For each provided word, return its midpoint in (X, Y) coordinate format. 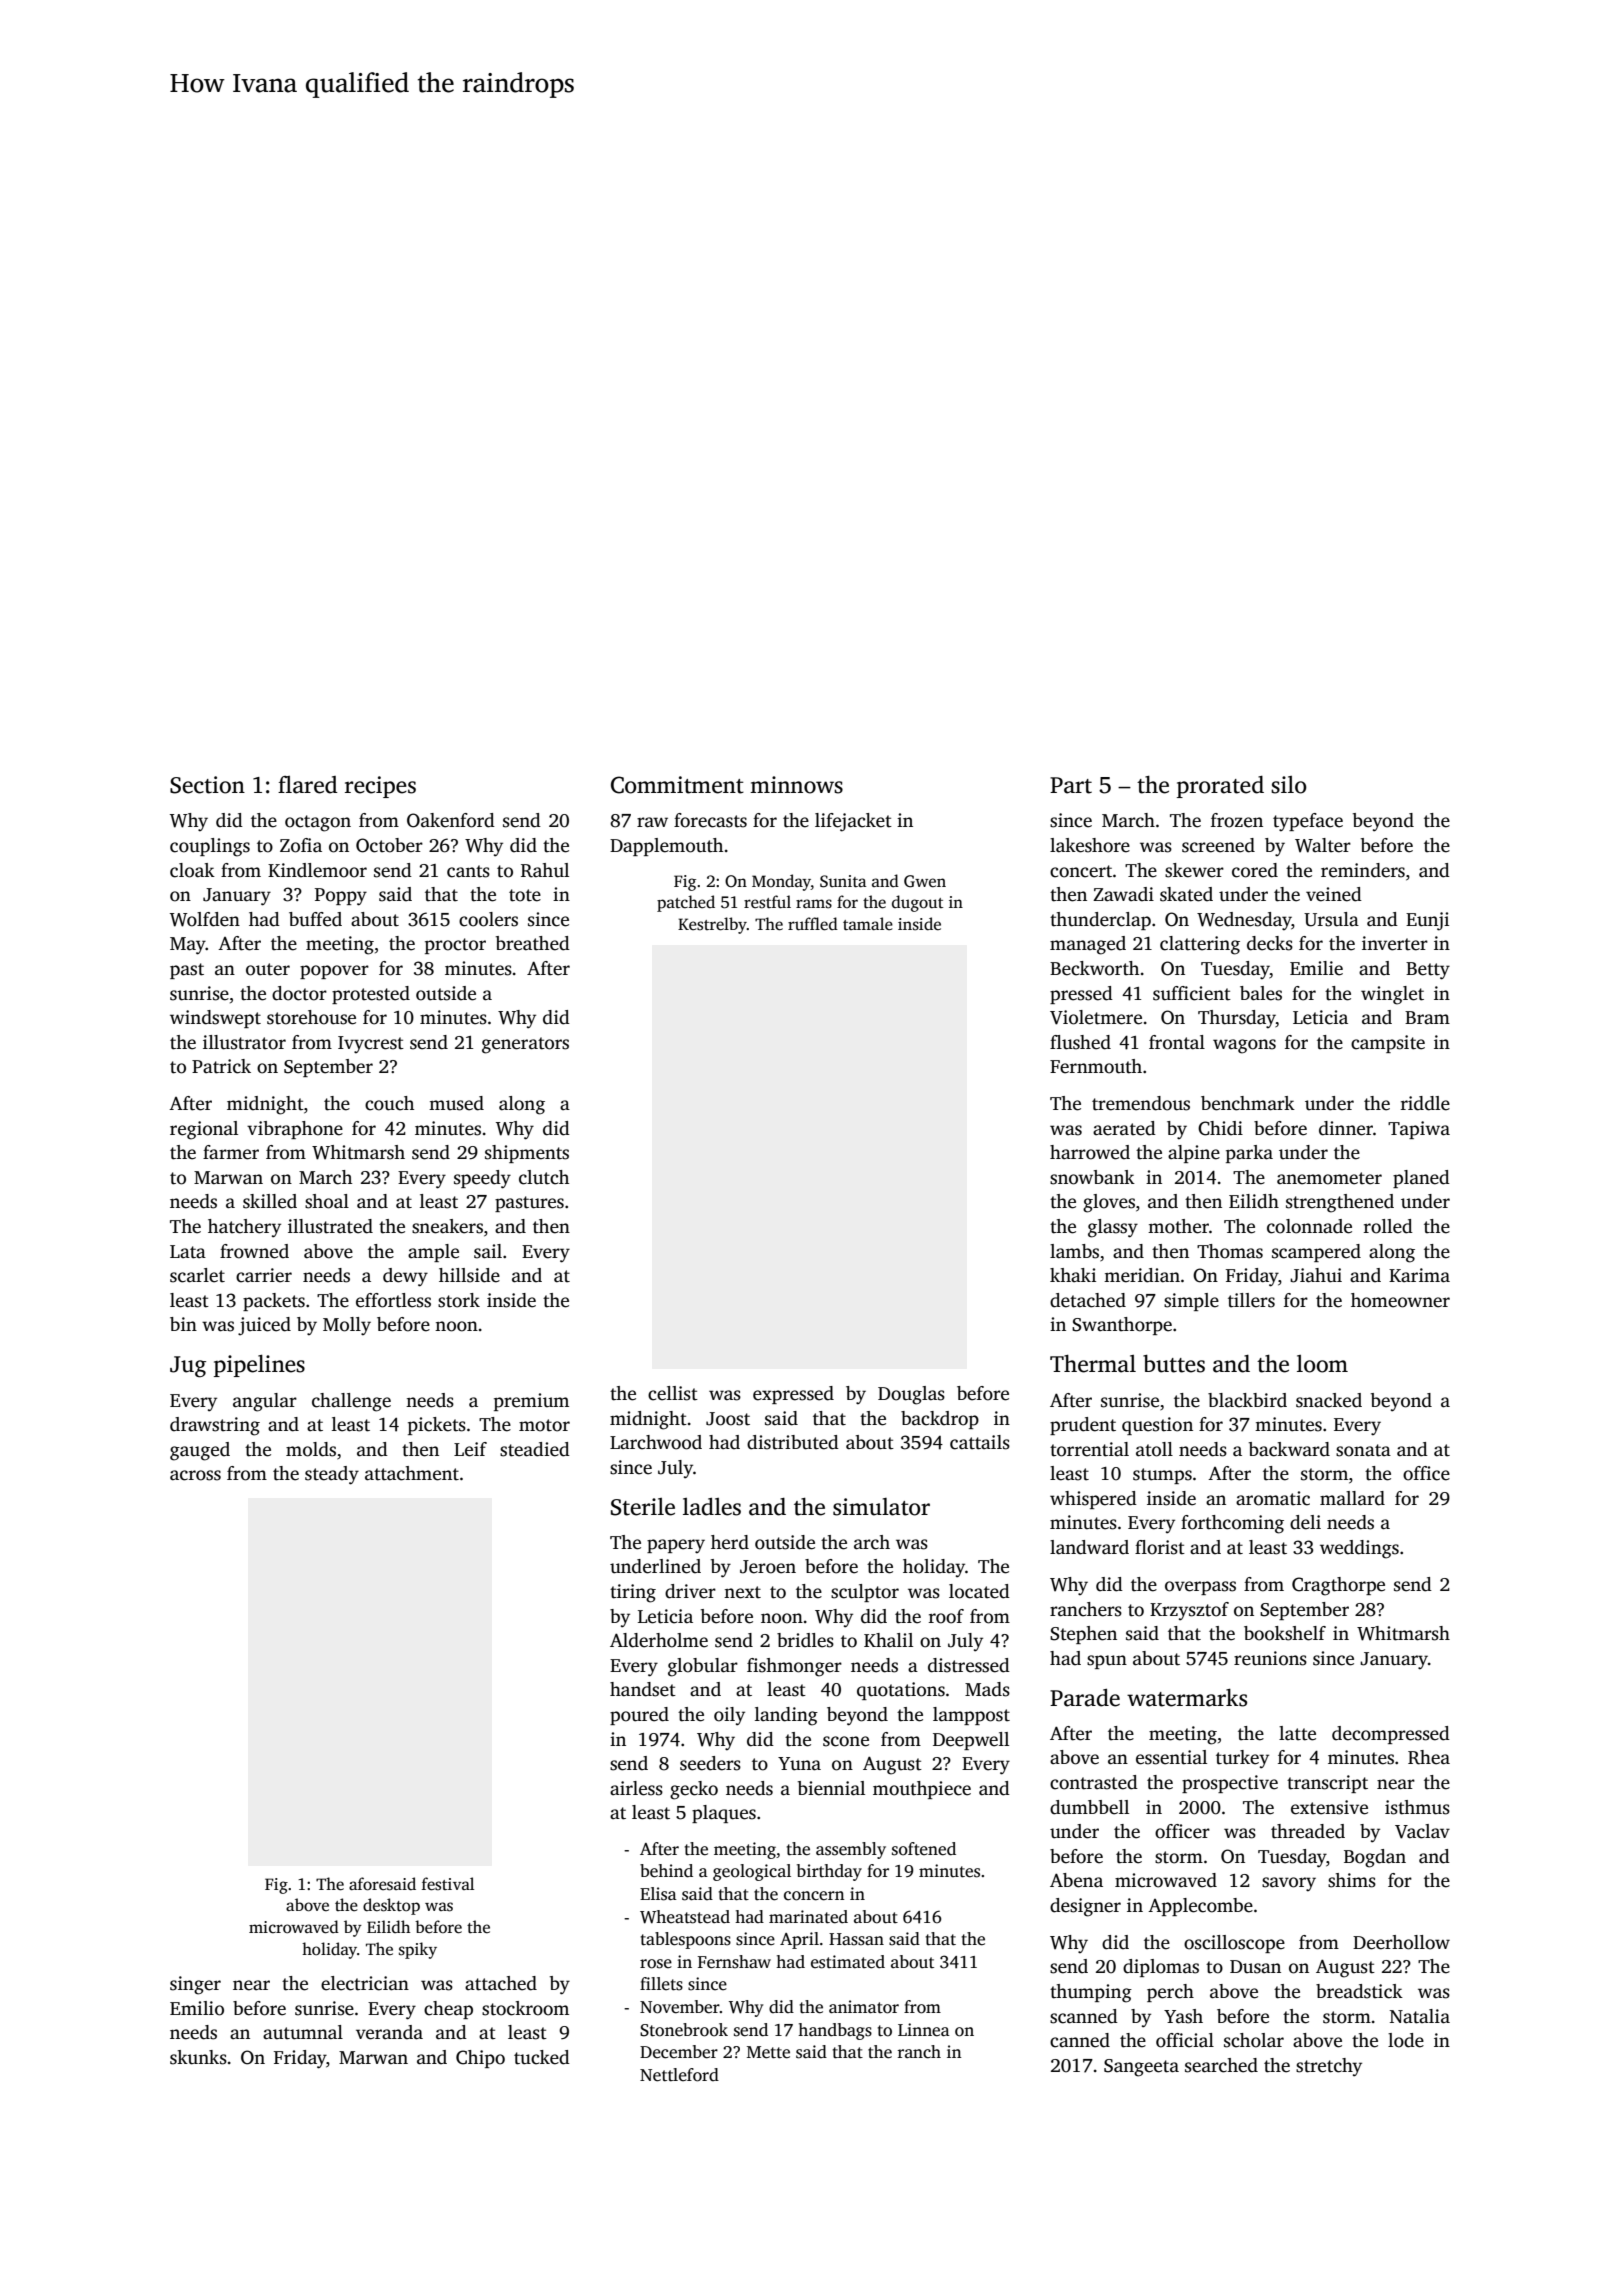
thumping (1091, 1993)
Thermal (1093, 1364)
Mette (768, 2052)
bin (183, 1324)
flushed (1080, 1042)
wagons (1244, 1046)
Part (1071, 785)
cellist (673, 1393)
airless (636, 1788)
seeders (710, 1763)
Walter (1323, 845)
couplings (210, 847)
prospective (1230, 1784)
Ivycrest (371, 1045)
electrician (365, 1983)
